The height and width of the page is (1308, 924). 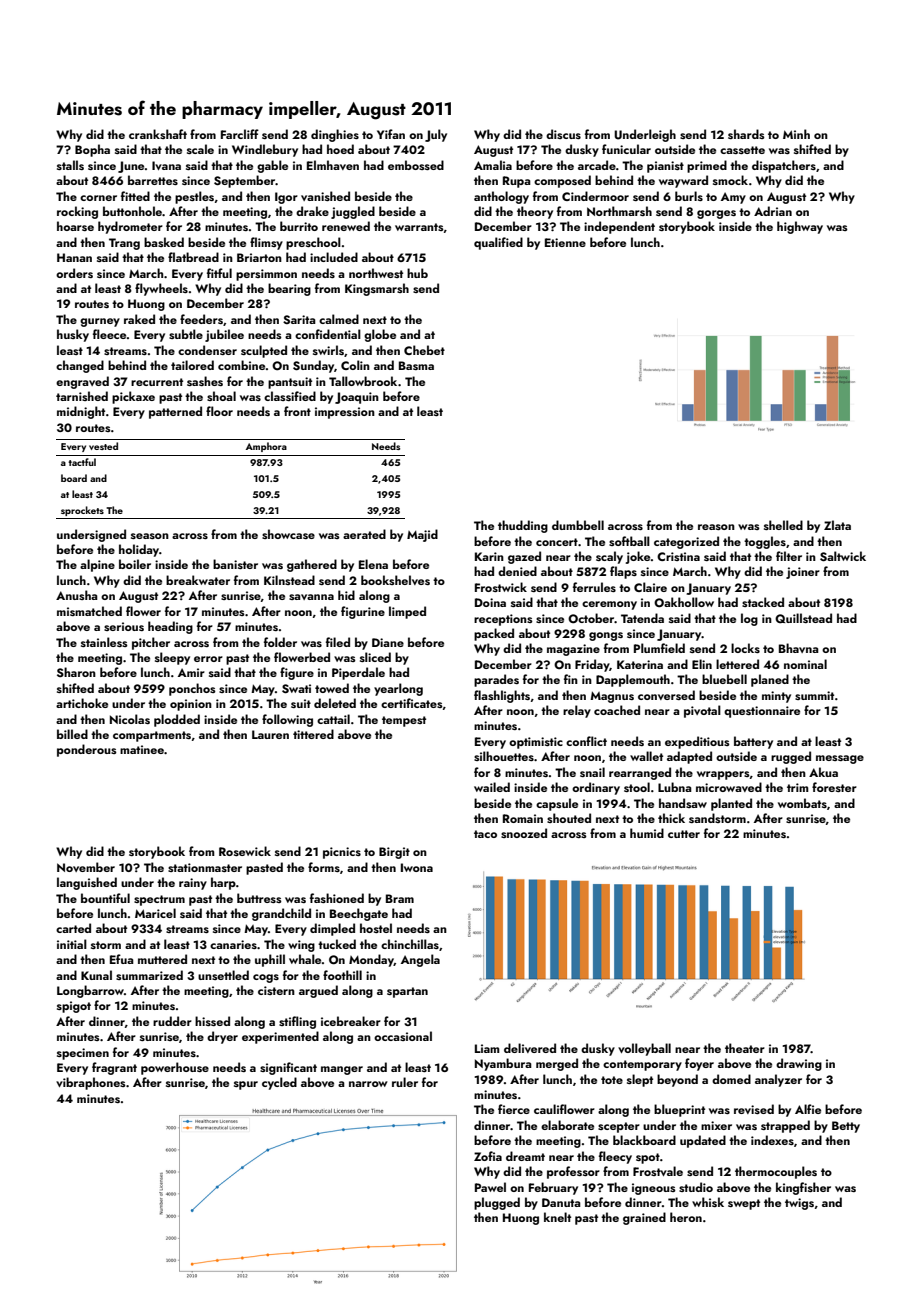 What do you see at coordinates (91, 1083) in the page?
I see `vibraphones` at bounding box center [91, 1083].
